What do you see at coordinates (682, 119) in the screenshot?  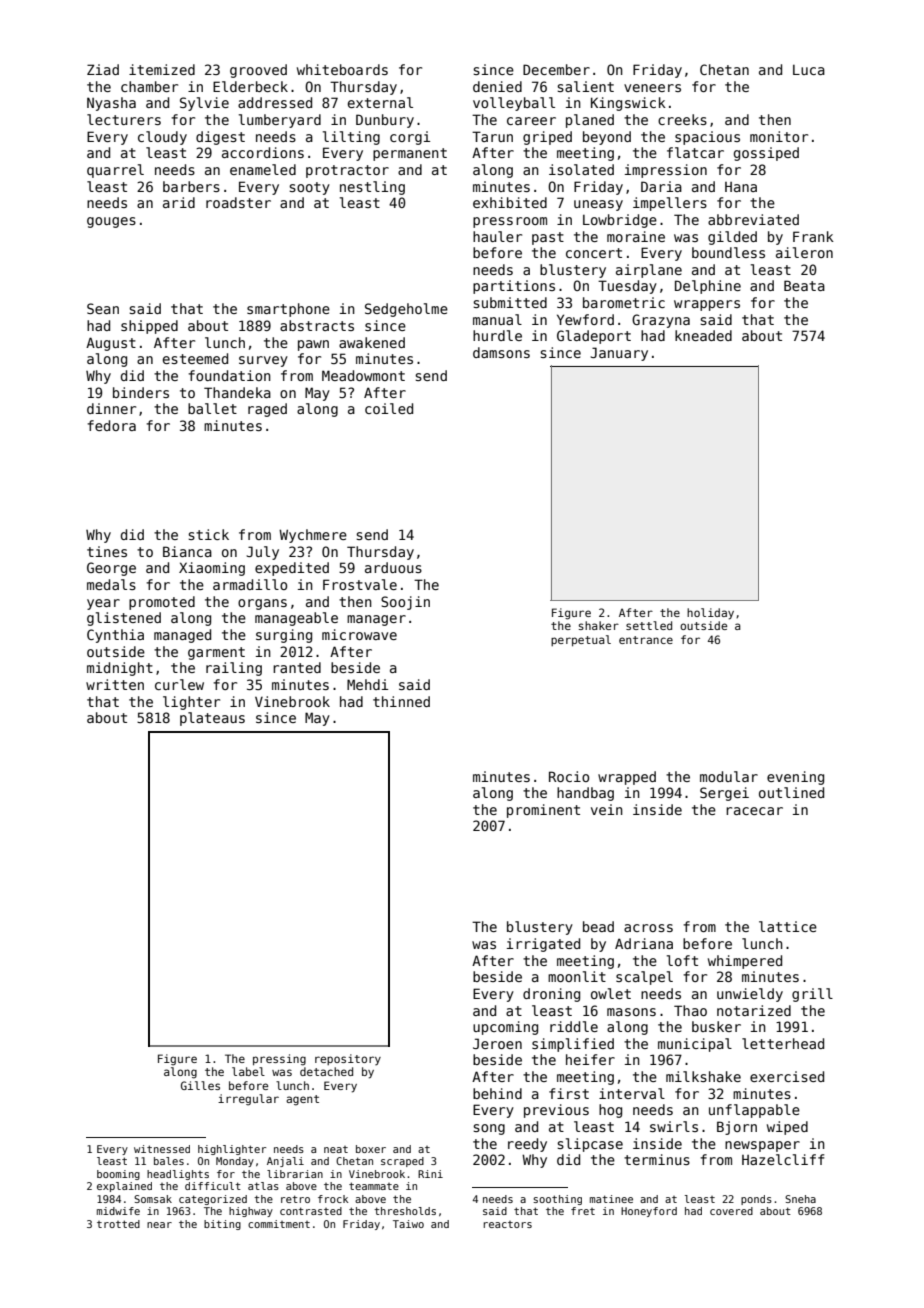 I see `creeks` at bounding box center [682, 119].
